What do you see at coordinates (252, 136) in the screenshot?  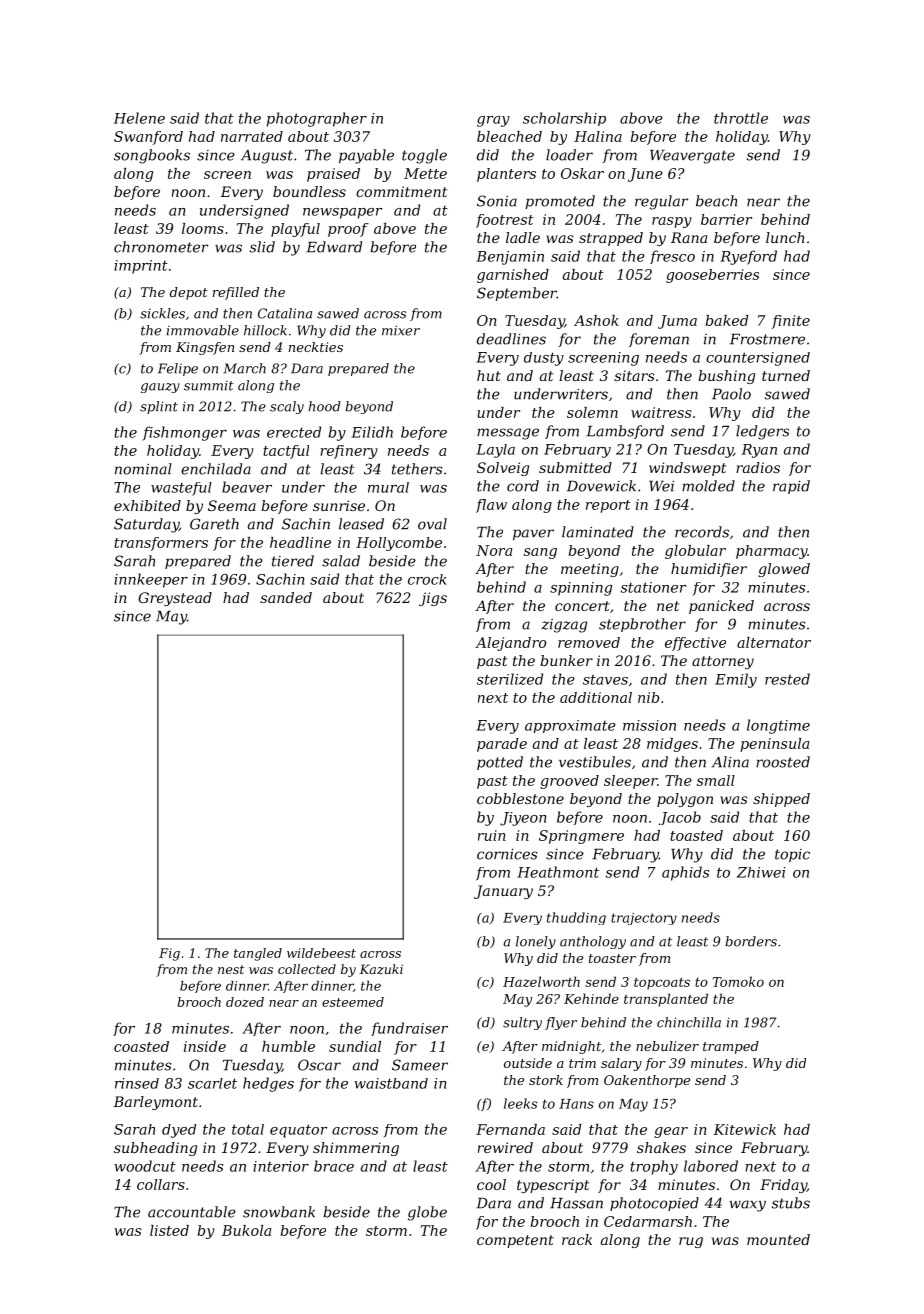 I see `narrated` at bounding box center [252, 136].
